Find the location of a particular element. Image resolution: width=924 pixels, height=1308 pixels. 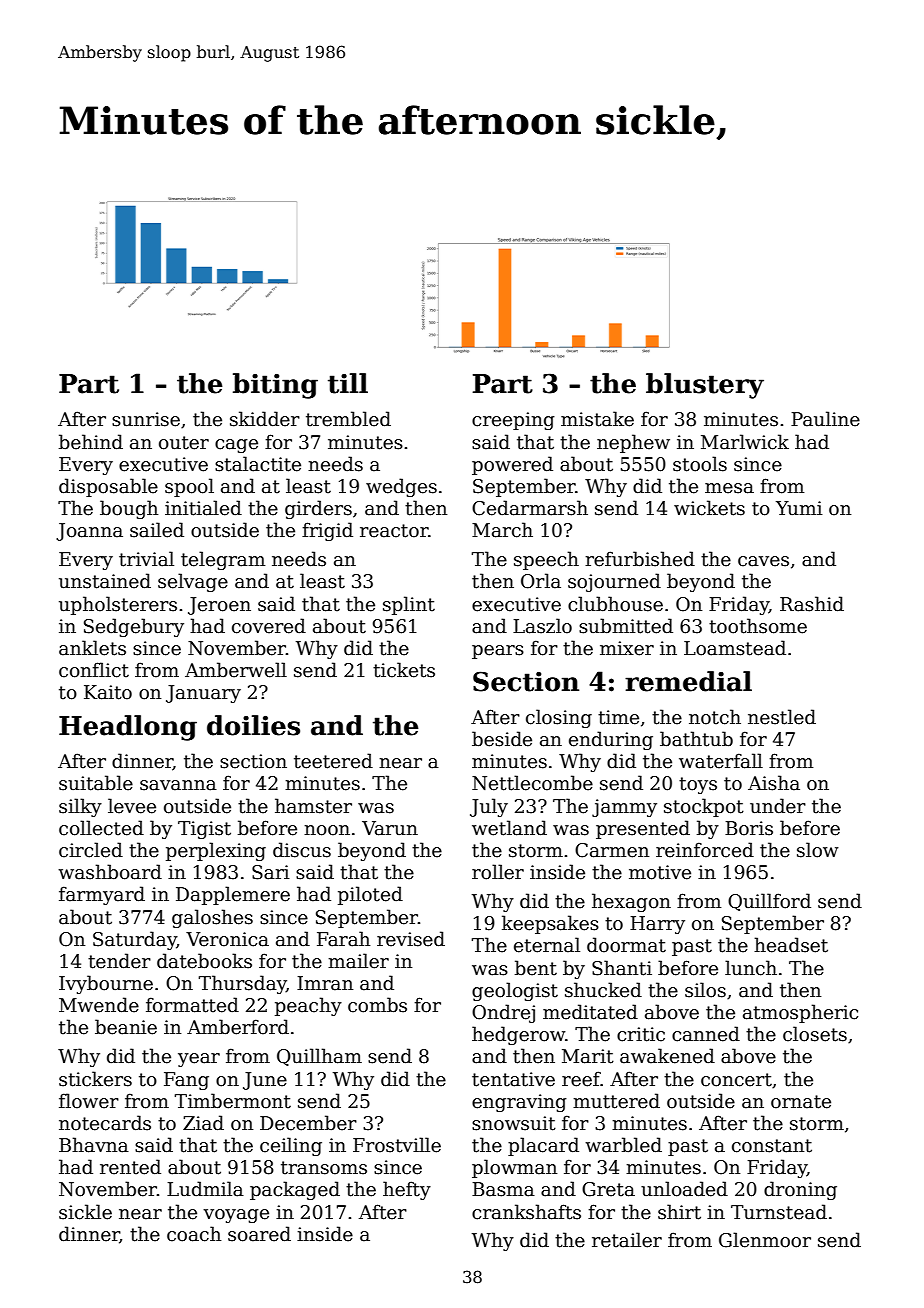

soared is located at coordinates (259, 1234).
